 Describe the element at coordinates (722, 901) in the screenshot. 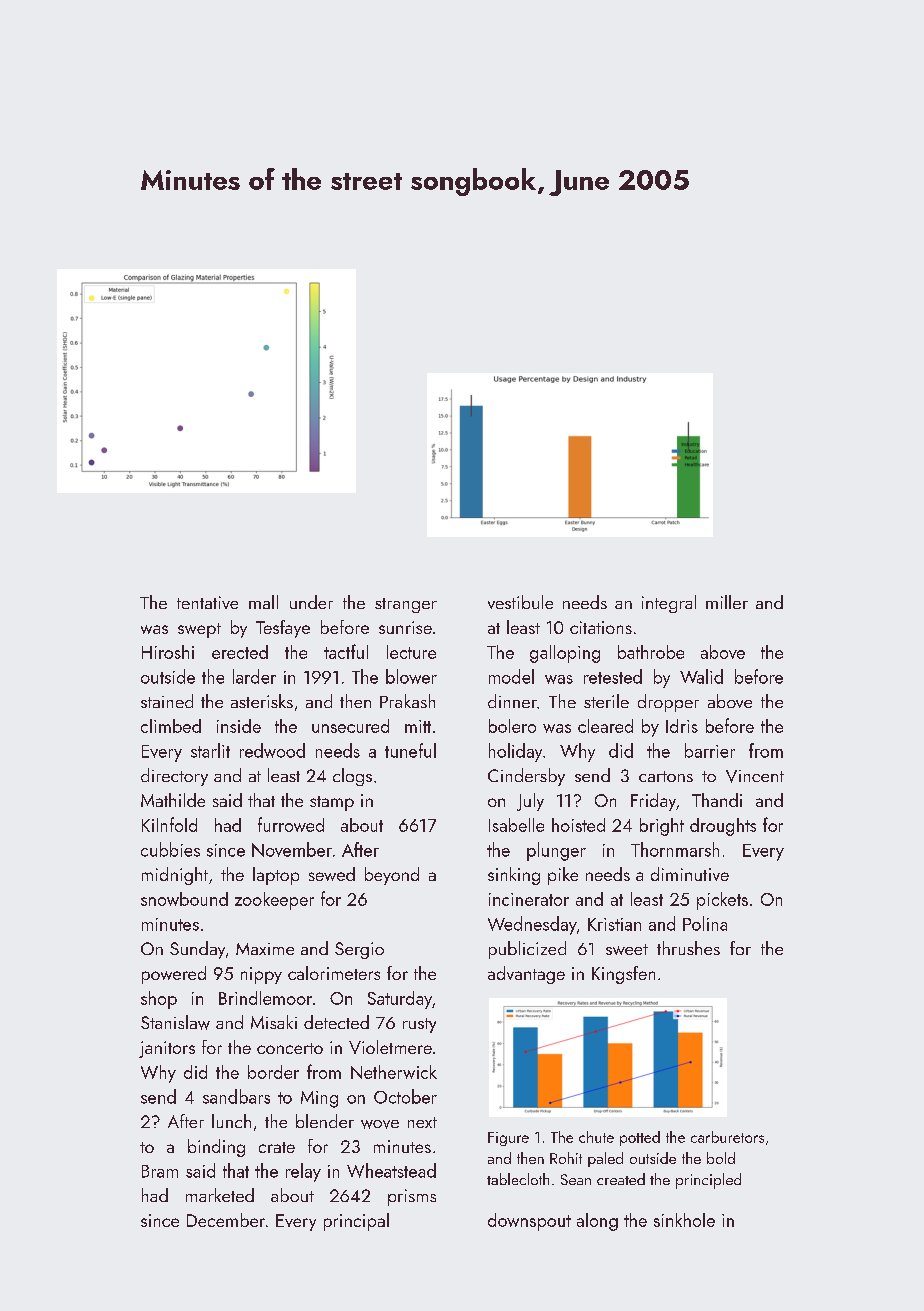

I see `pickets` at that location.
